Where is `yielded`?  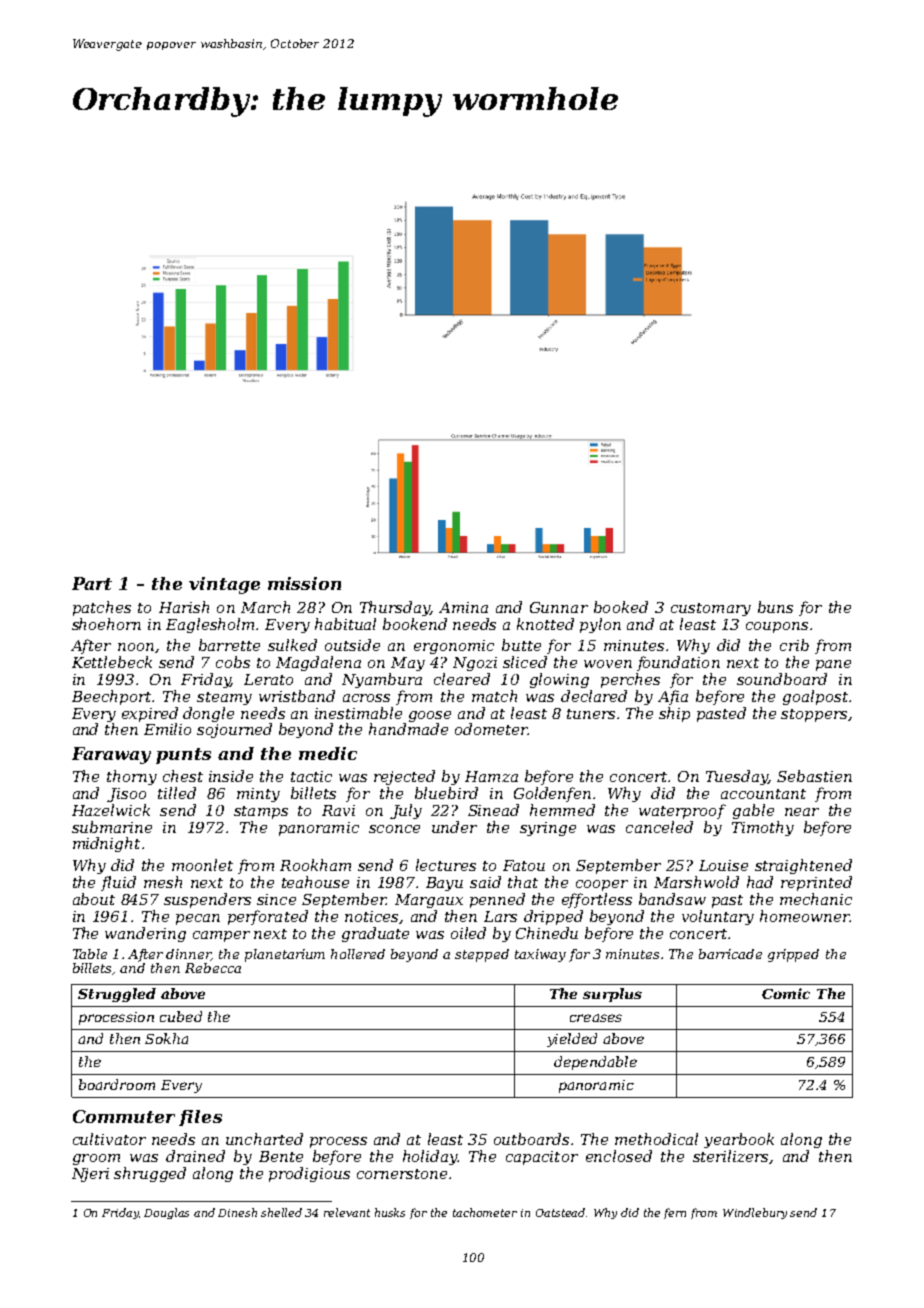 yielded is located at coordinates (572, 1040).
